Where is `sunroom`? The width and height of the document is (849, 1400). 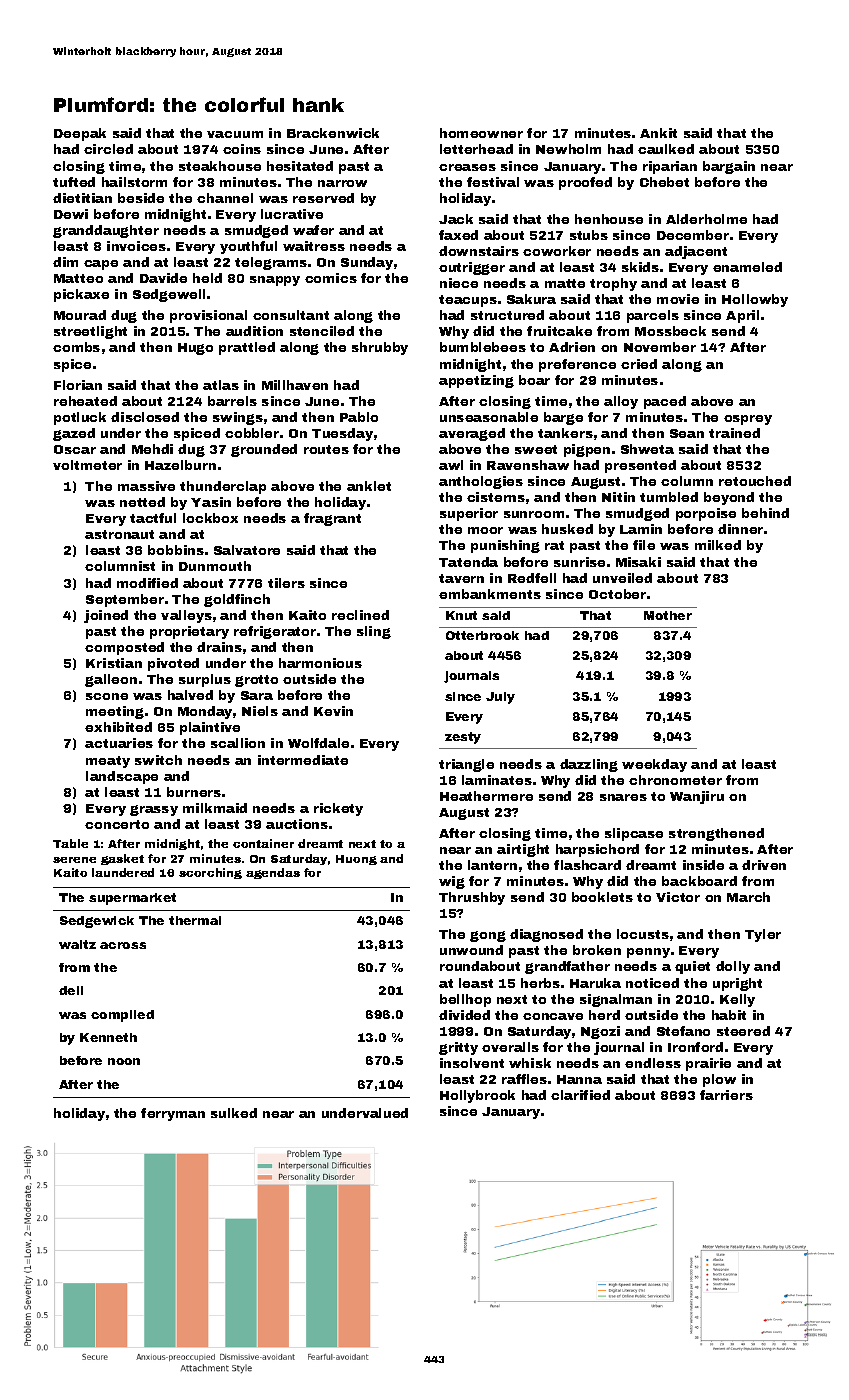 sunroom is located at coordinates (534, 514).
